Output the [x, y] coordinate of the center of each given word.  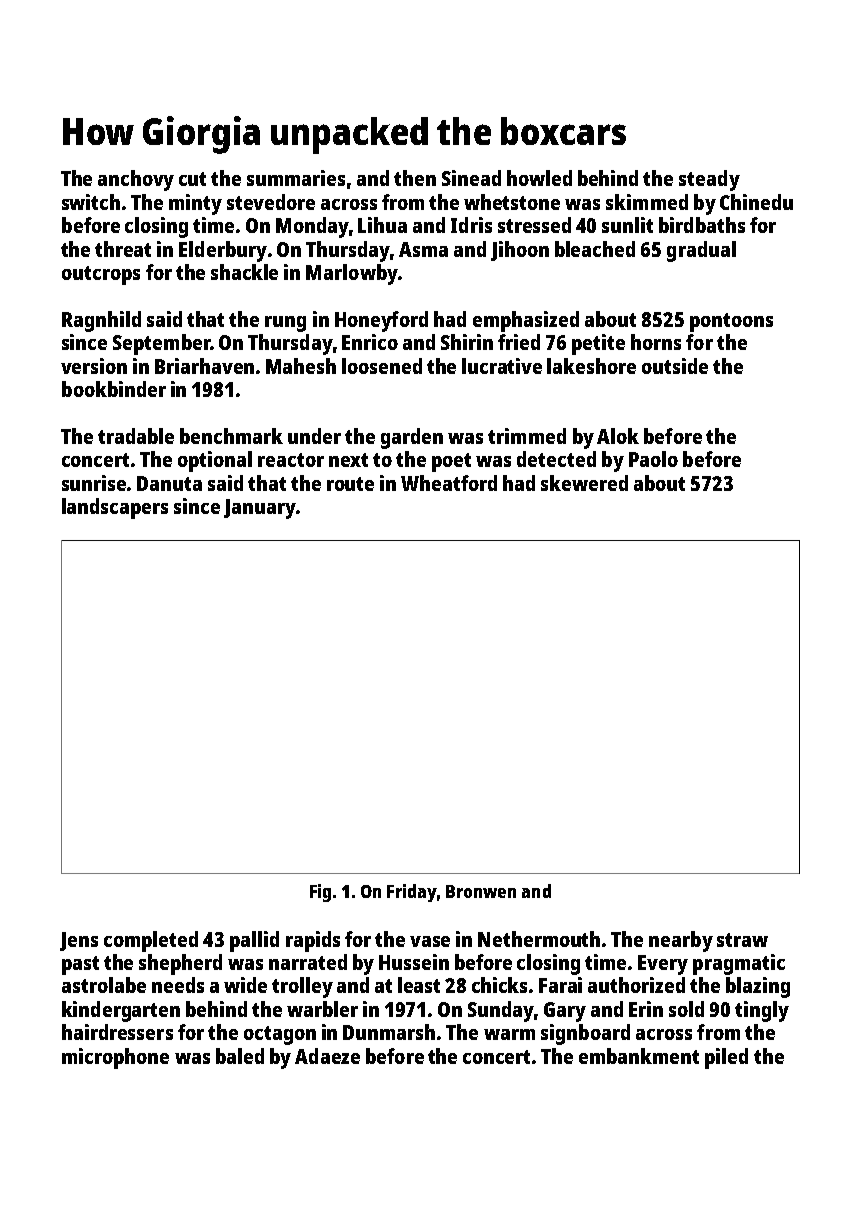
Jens [79, 941]
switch [91, 202]
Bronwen [481, 891]
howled [539, 178]
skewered [584, 483]
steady [709, 180]
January [260, 509]
